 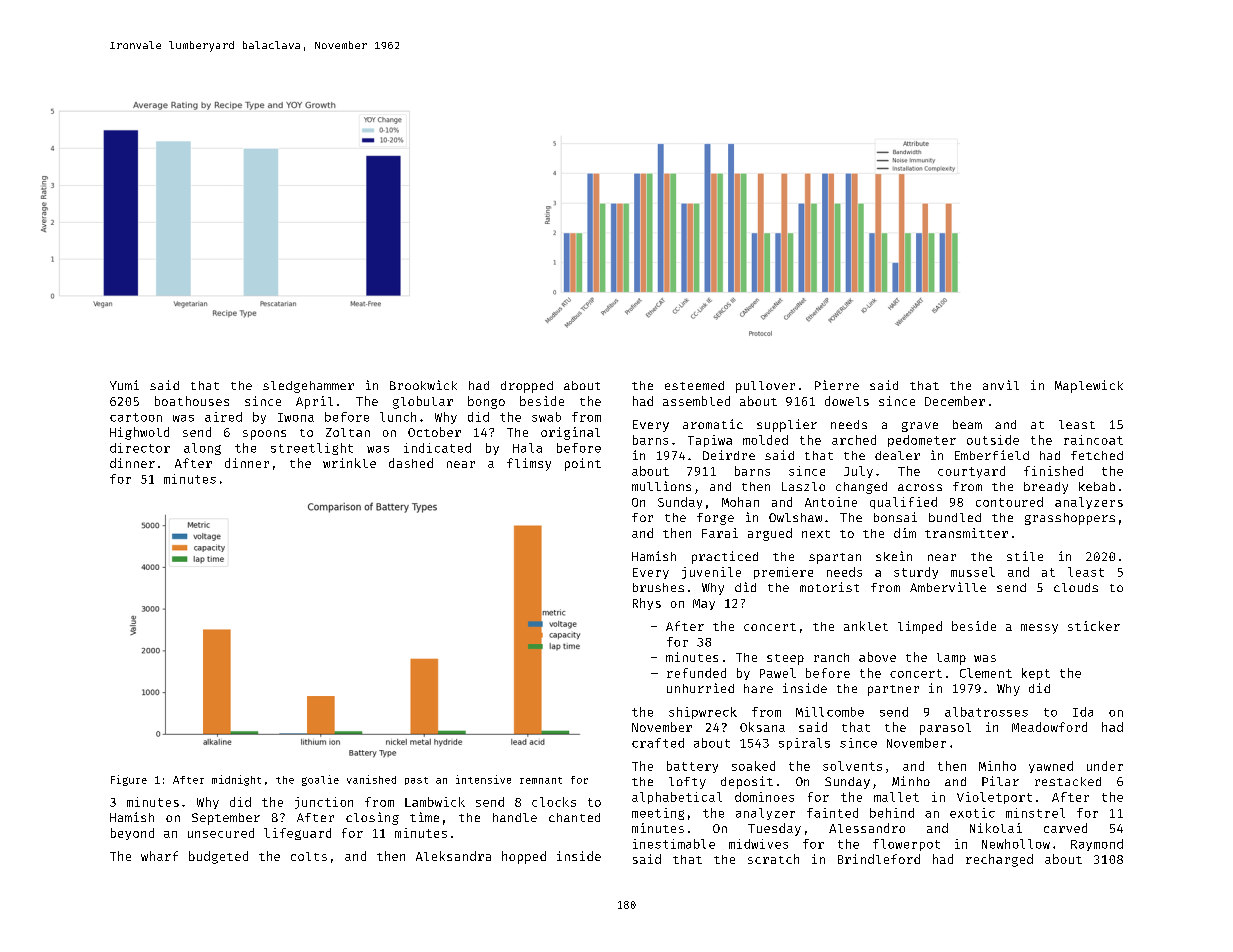 I want to click on dropped, so click(x=527, y=387).
